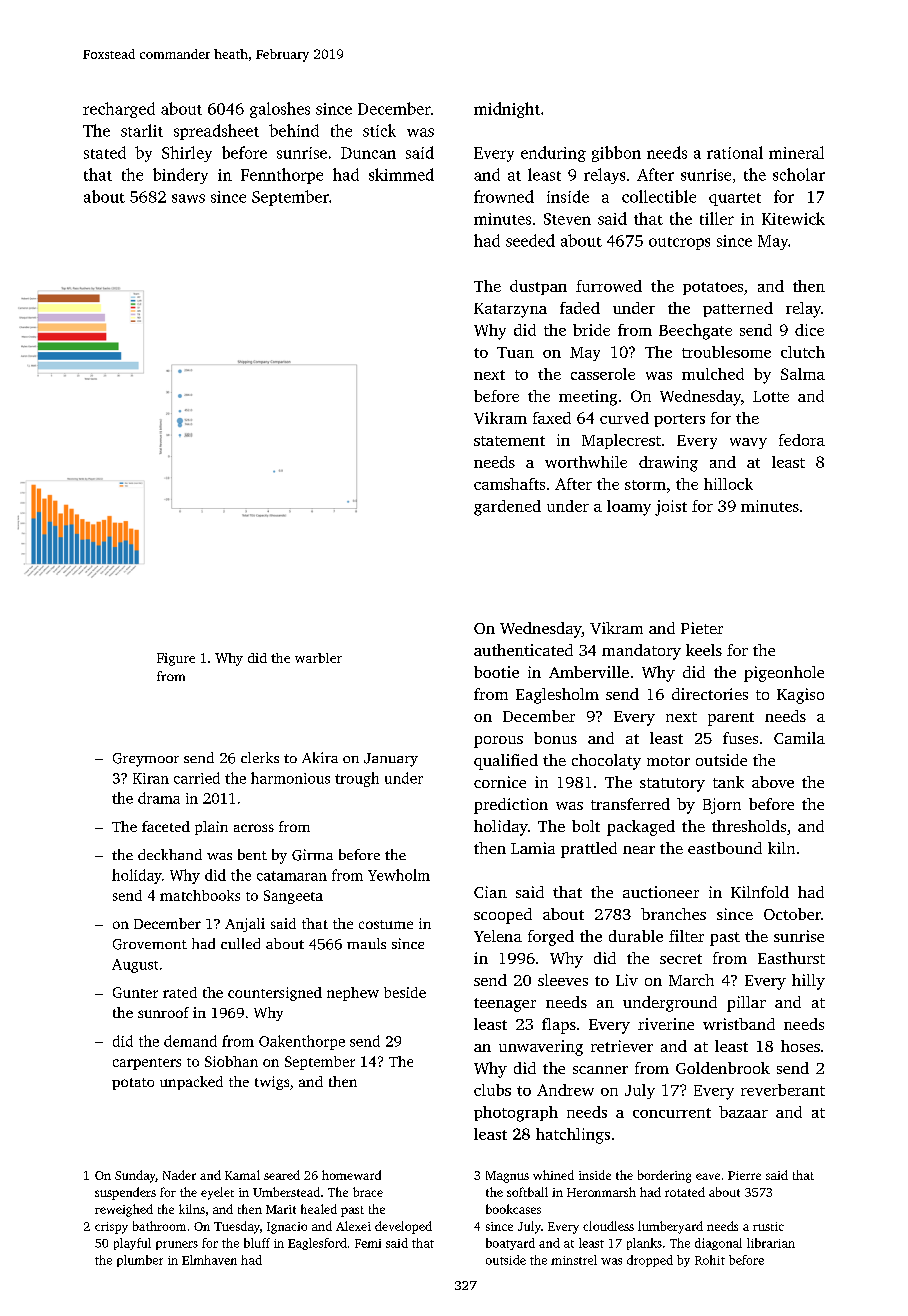 This screenshot has height=1316, width=908. What do you see at coordinates (510, 1244) in the screenshot?
I see `boatyard` at bounding box center [510, 1244].
